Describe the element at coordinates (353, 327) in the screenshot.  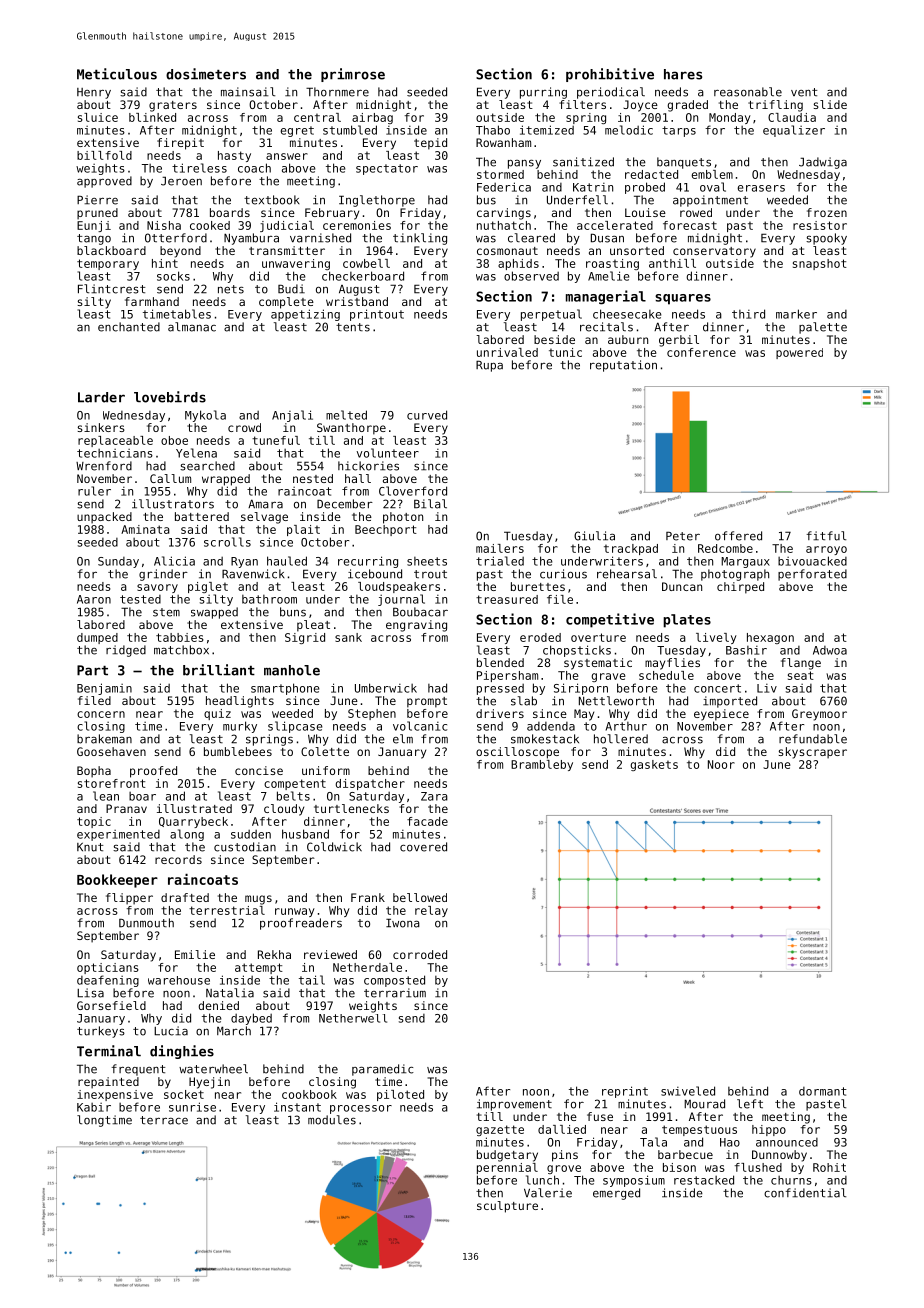
I see `tents` at that location.
